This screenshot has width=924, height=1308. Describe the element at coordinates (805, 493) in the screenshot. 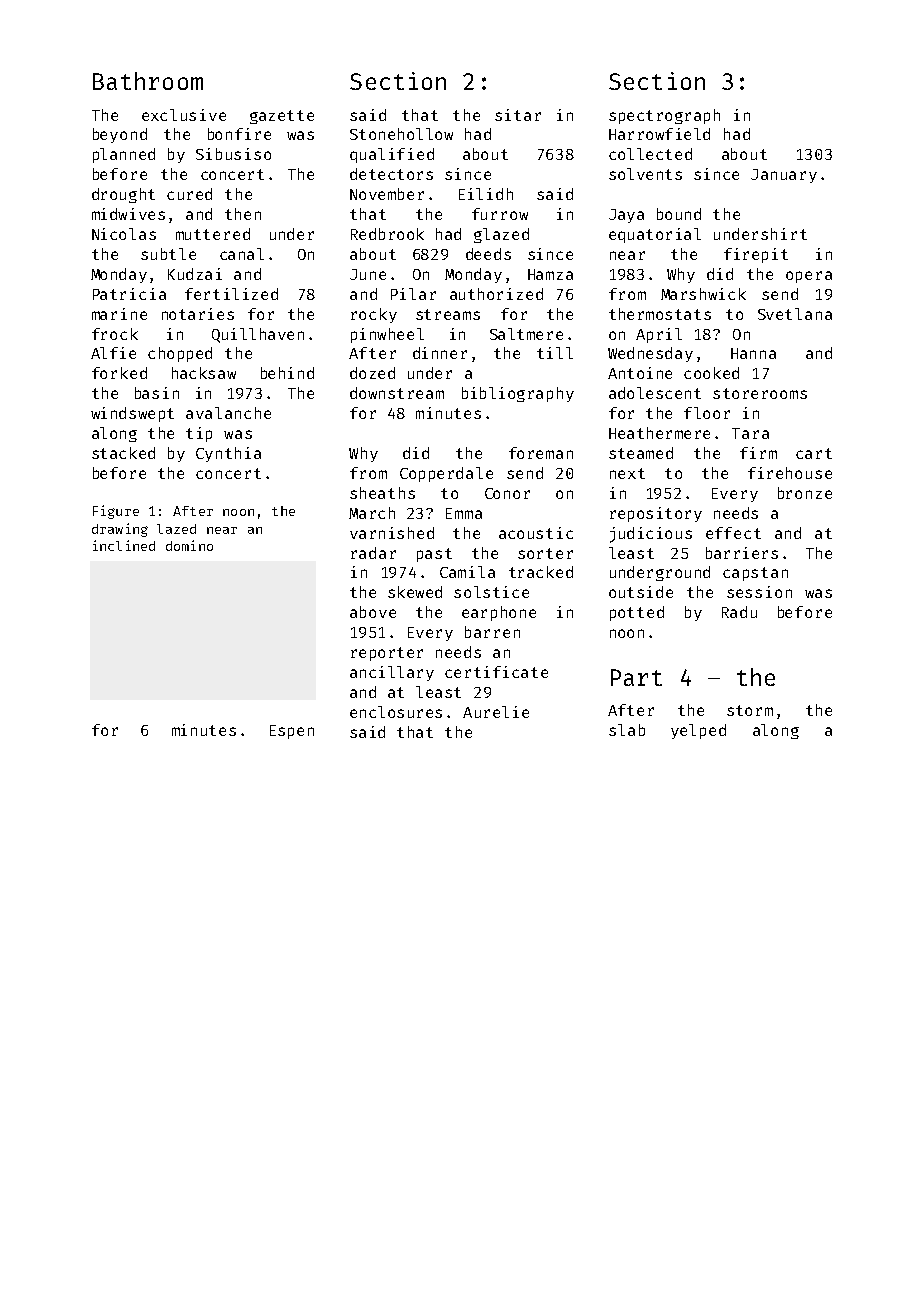

I see `bronze` at that location.
